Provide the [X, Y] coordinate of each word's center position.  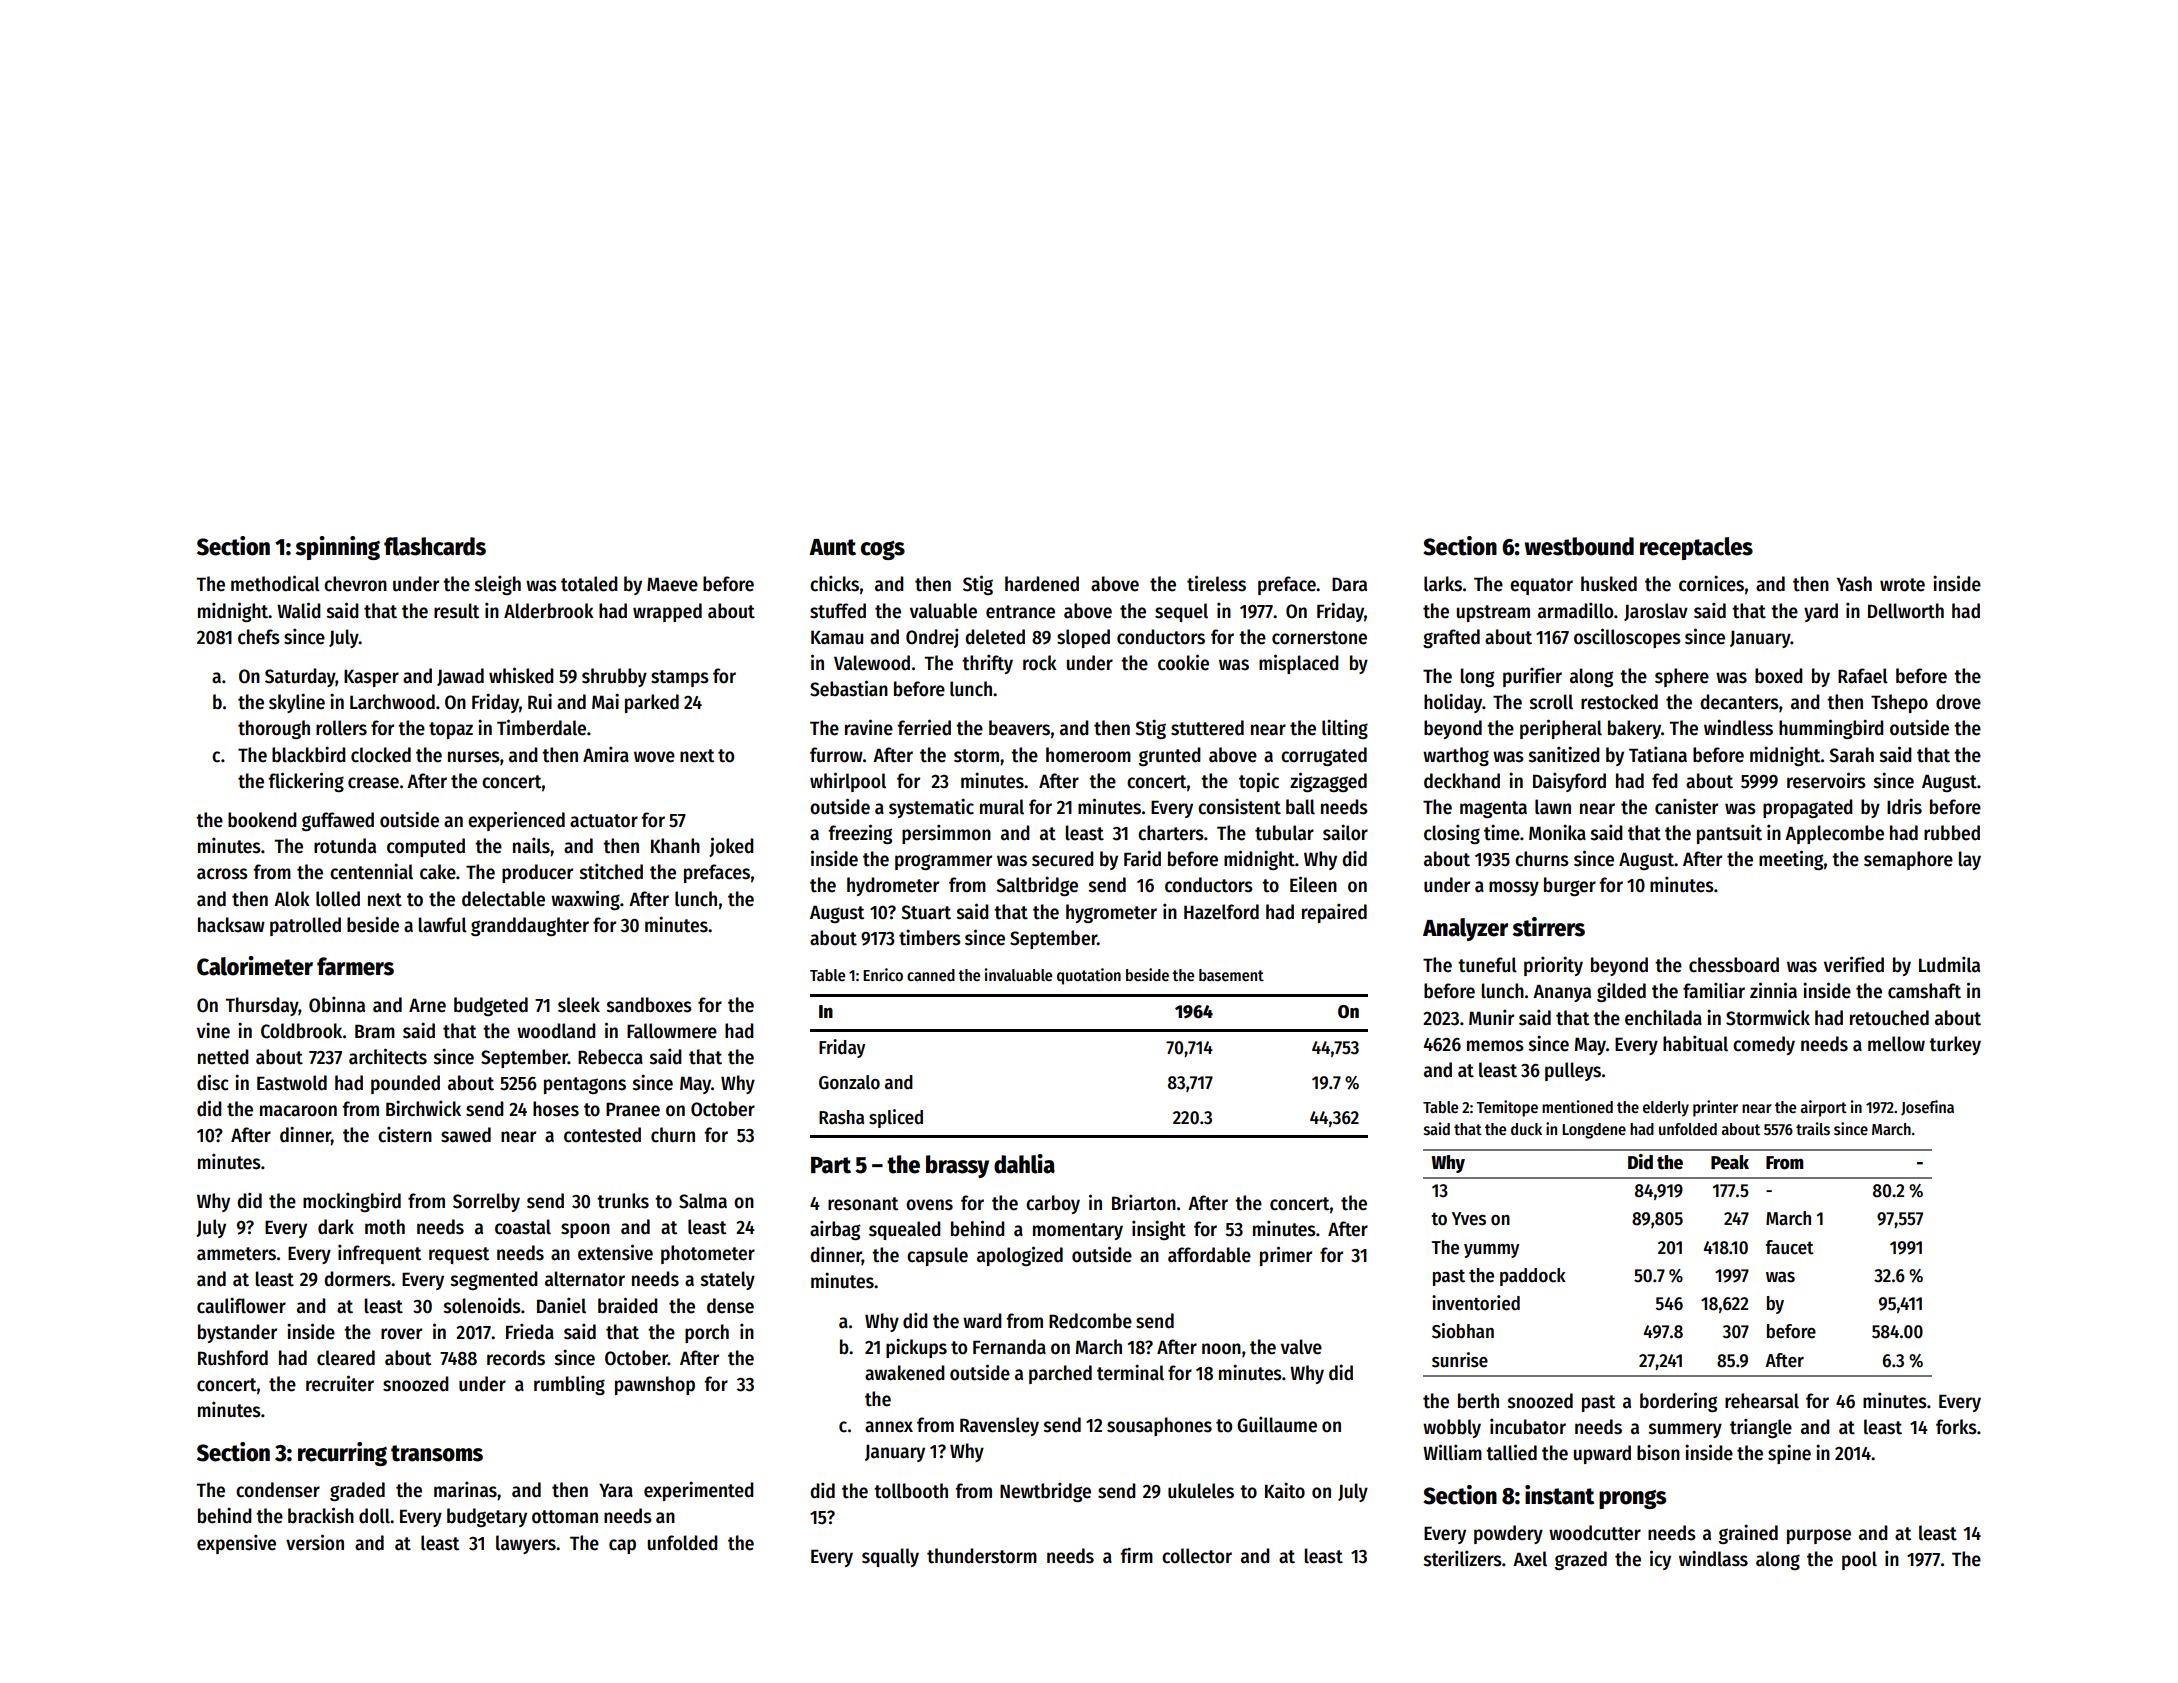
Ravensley [999, 1426]
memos [1495, 1046]
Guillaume [1277, 1424]
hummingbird [1831, 729]
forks [1956, 1427]
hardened [1042, 584]
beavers [1019, 728]
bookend [262, 820]
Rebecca [610, 1057]
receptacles [1696, 548]
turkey [1955, 1045]
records [516, 1358]
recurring [342, 1454]
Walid [299, 610]
